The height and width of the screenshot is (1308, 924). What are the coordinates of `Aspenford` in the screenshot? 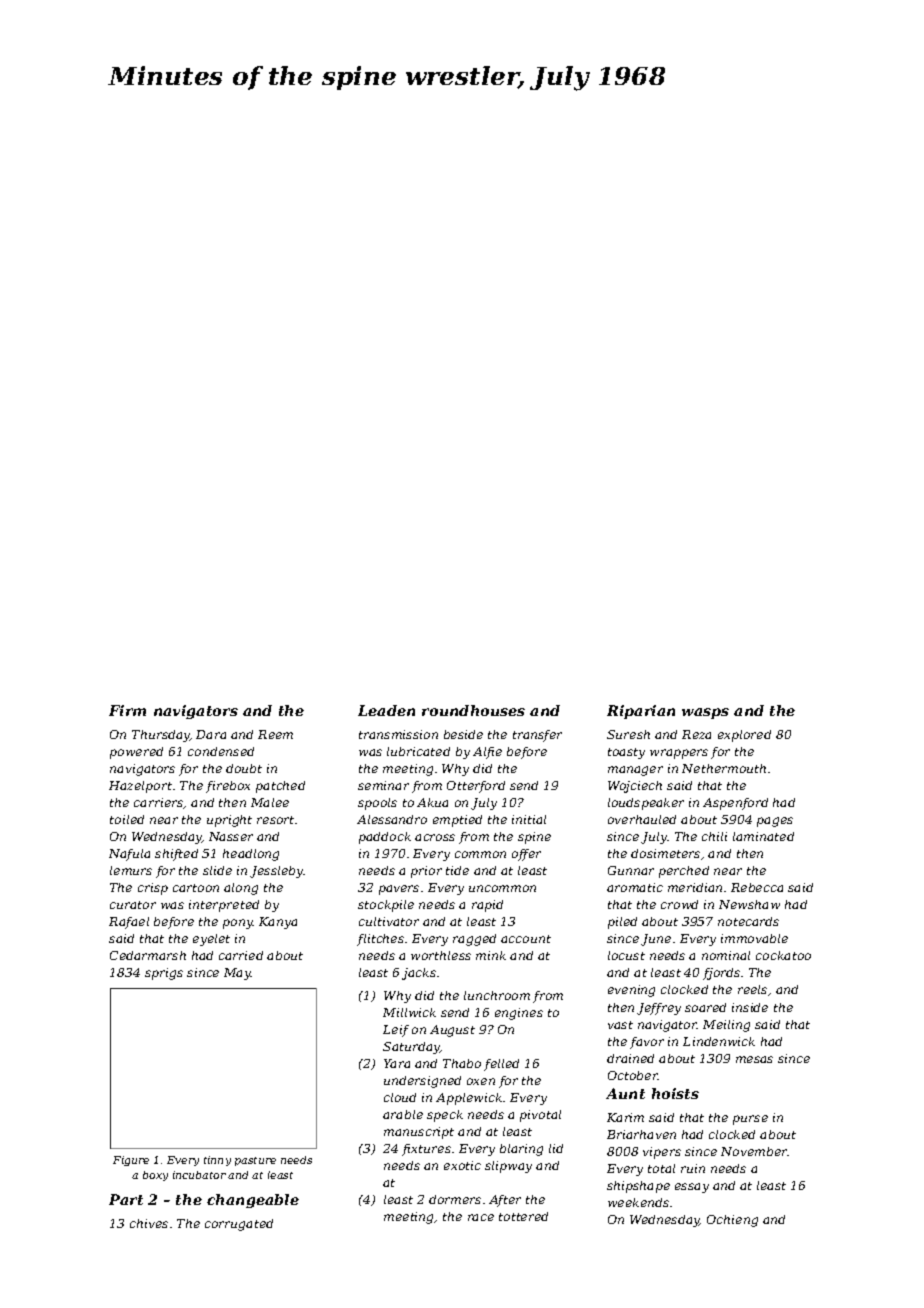 It's located at (735, 804).
